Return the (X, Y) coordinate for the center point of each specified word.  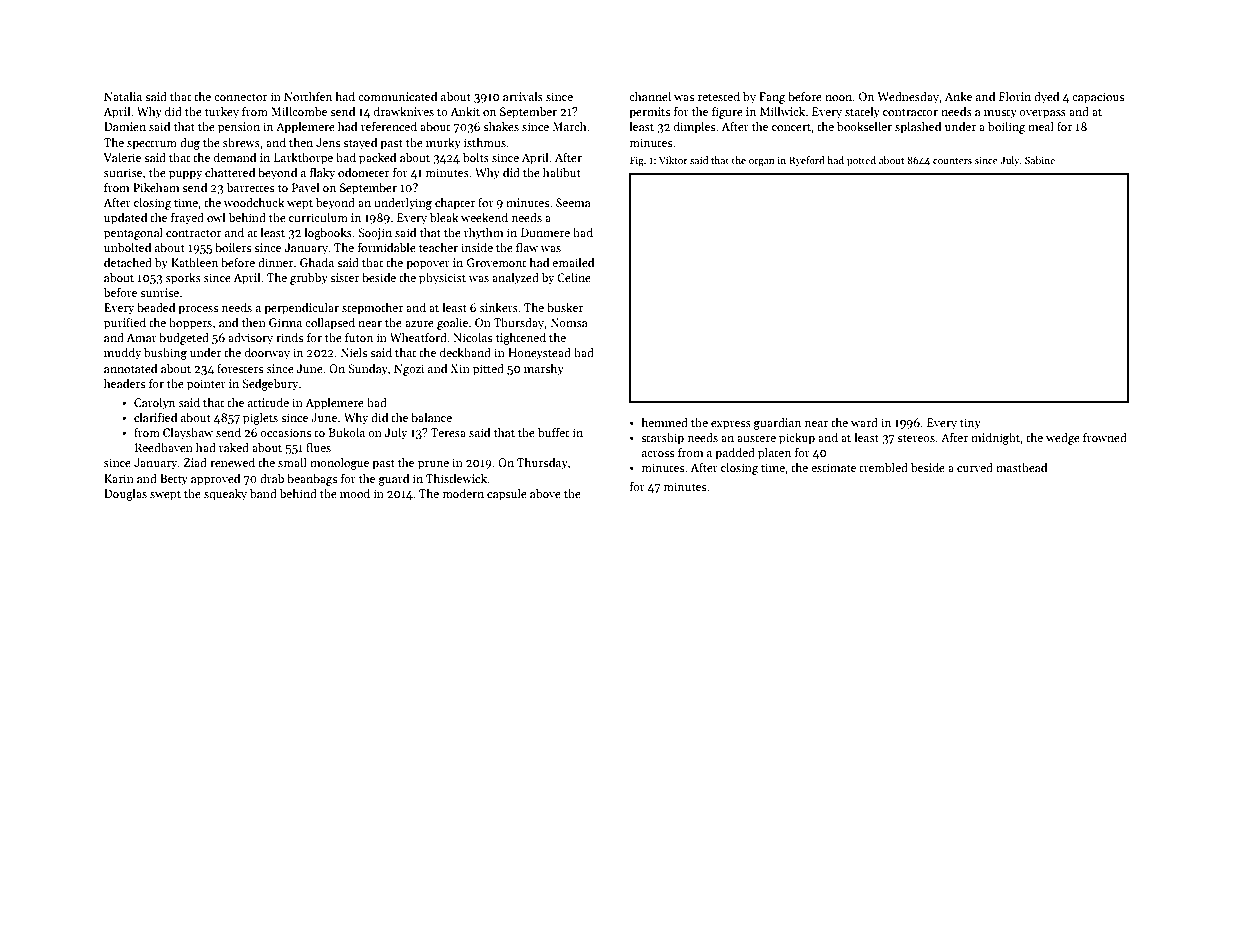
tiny (970, 424)
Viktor (673, 160)
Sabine (1040, 160)
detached (128, 262)
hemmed (665, 422)
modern (463, 493)
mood (355, 493)
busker (565, 307)
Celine (574, 277)
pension (239, 128)
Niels (354, 352)
